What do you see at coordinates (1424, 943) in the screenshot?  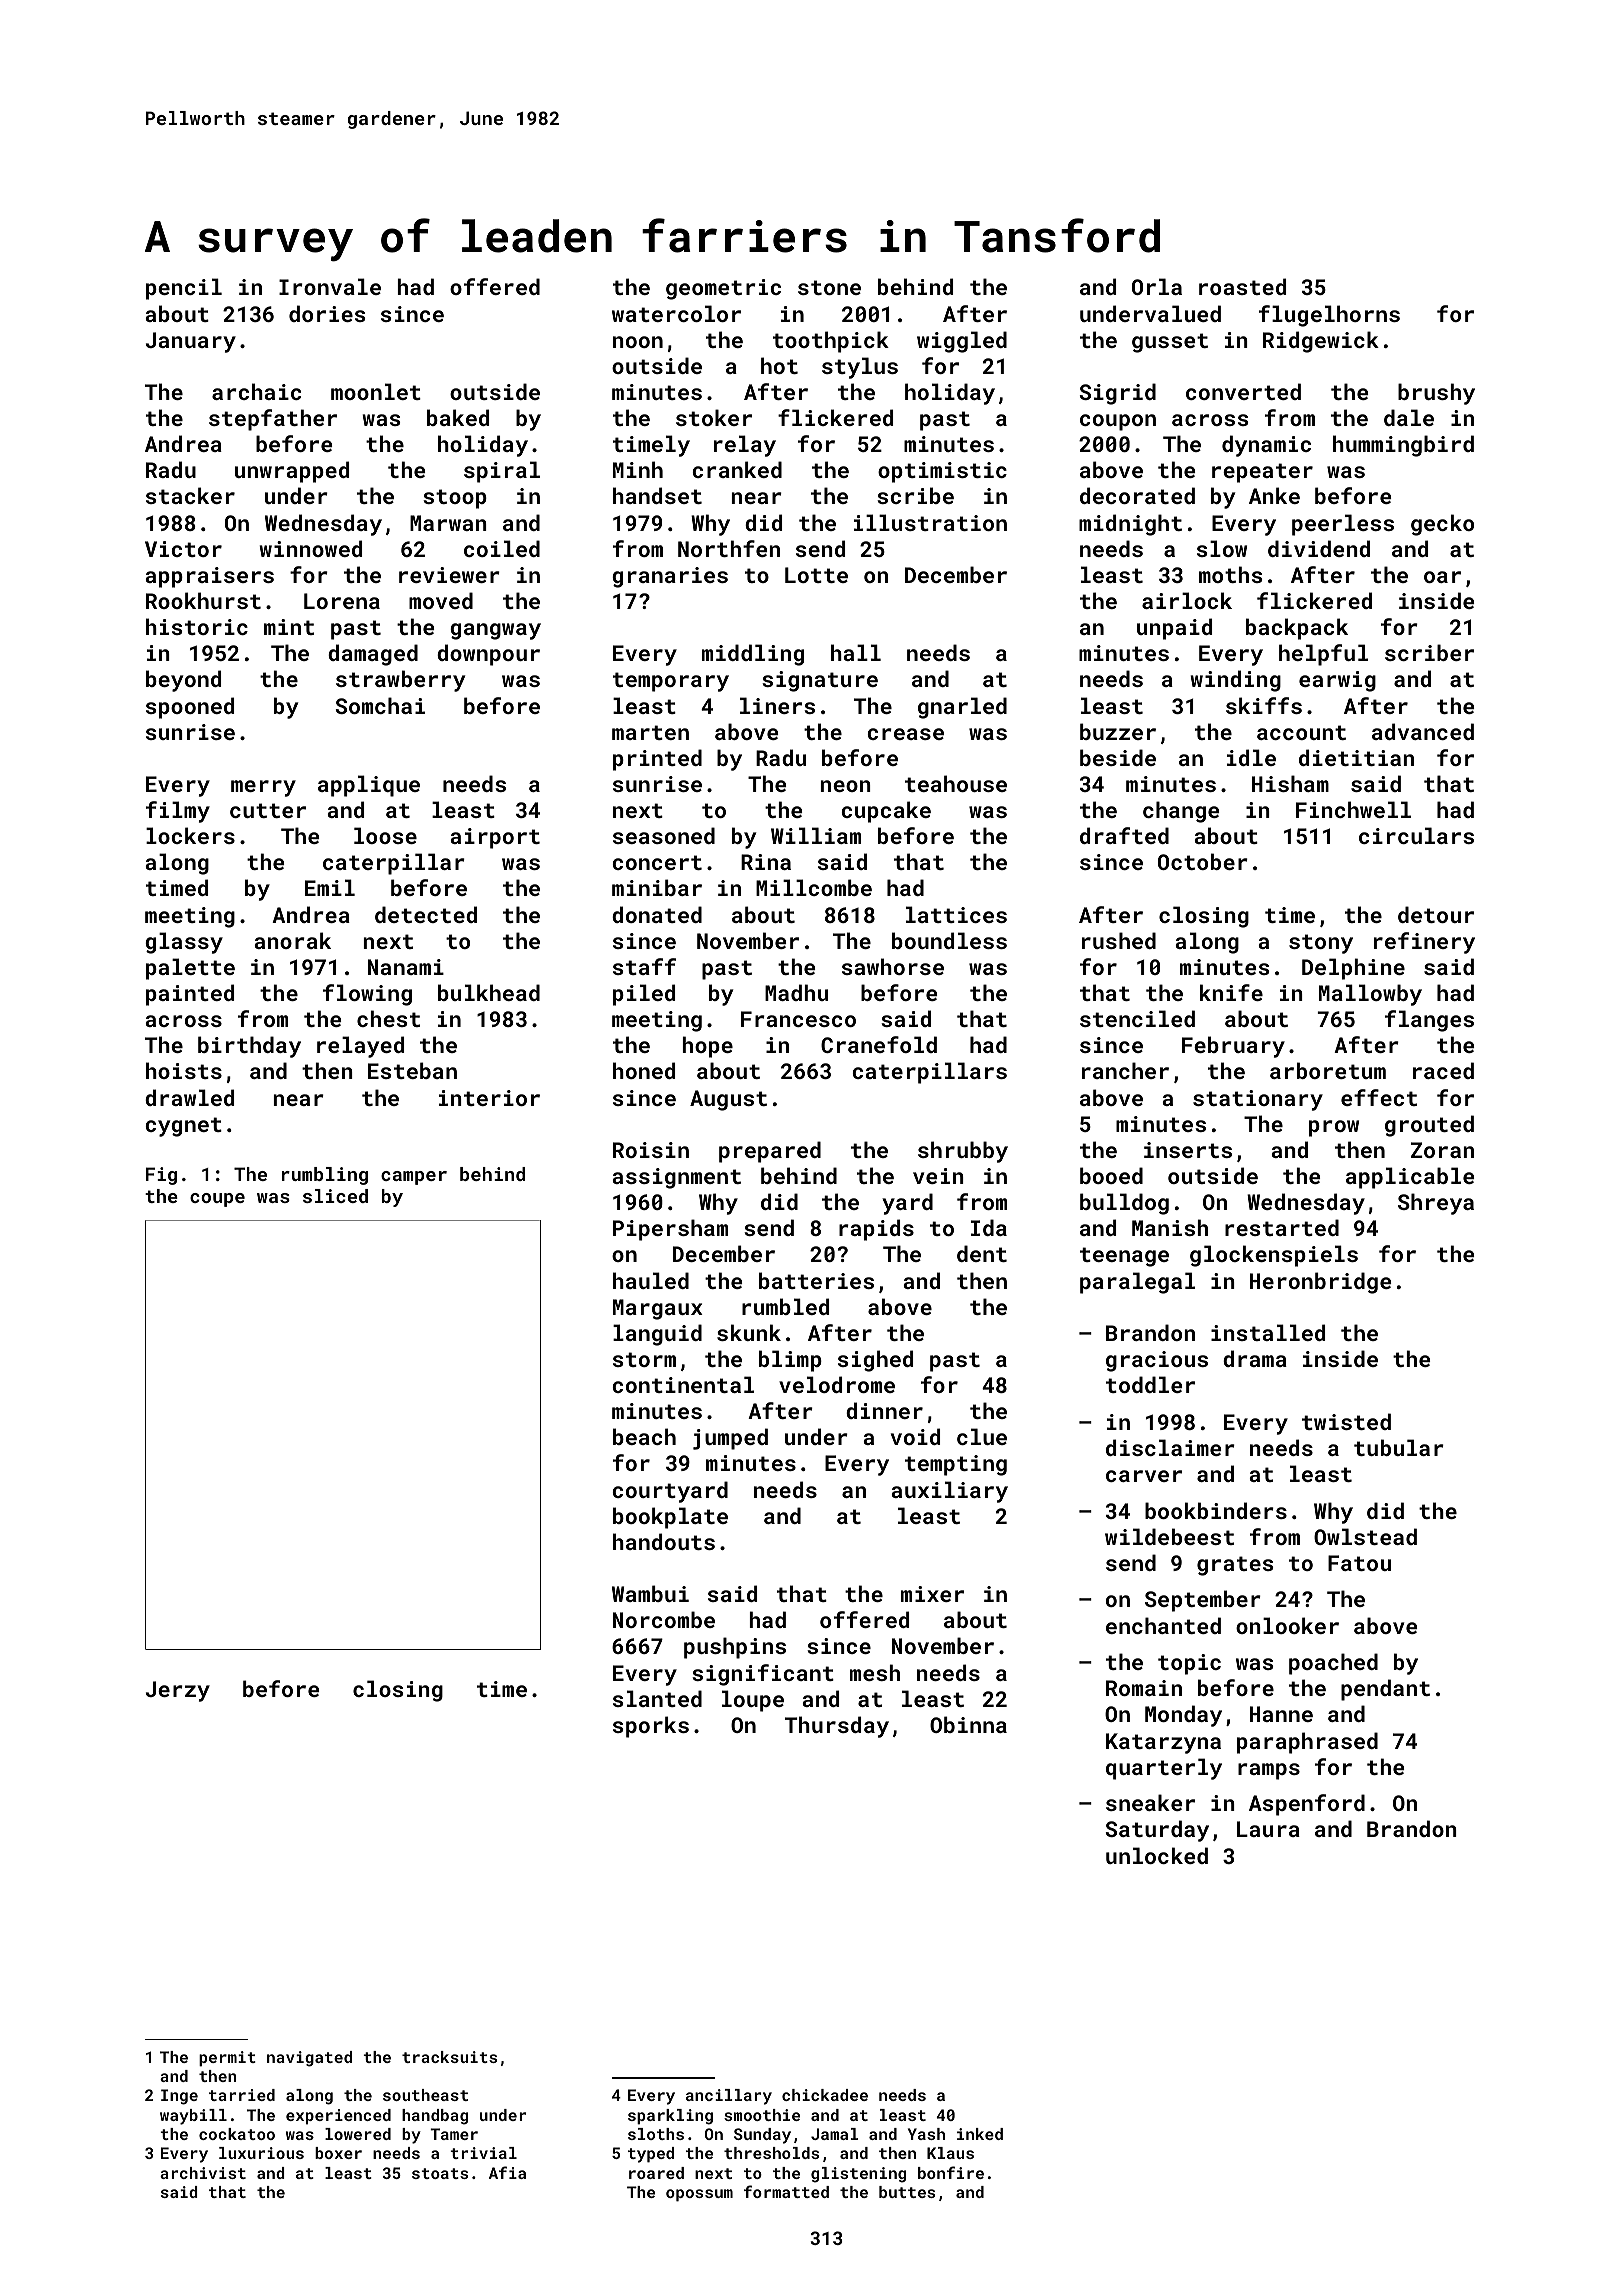 I see `refinery` at bounding box center [1424, 943].
